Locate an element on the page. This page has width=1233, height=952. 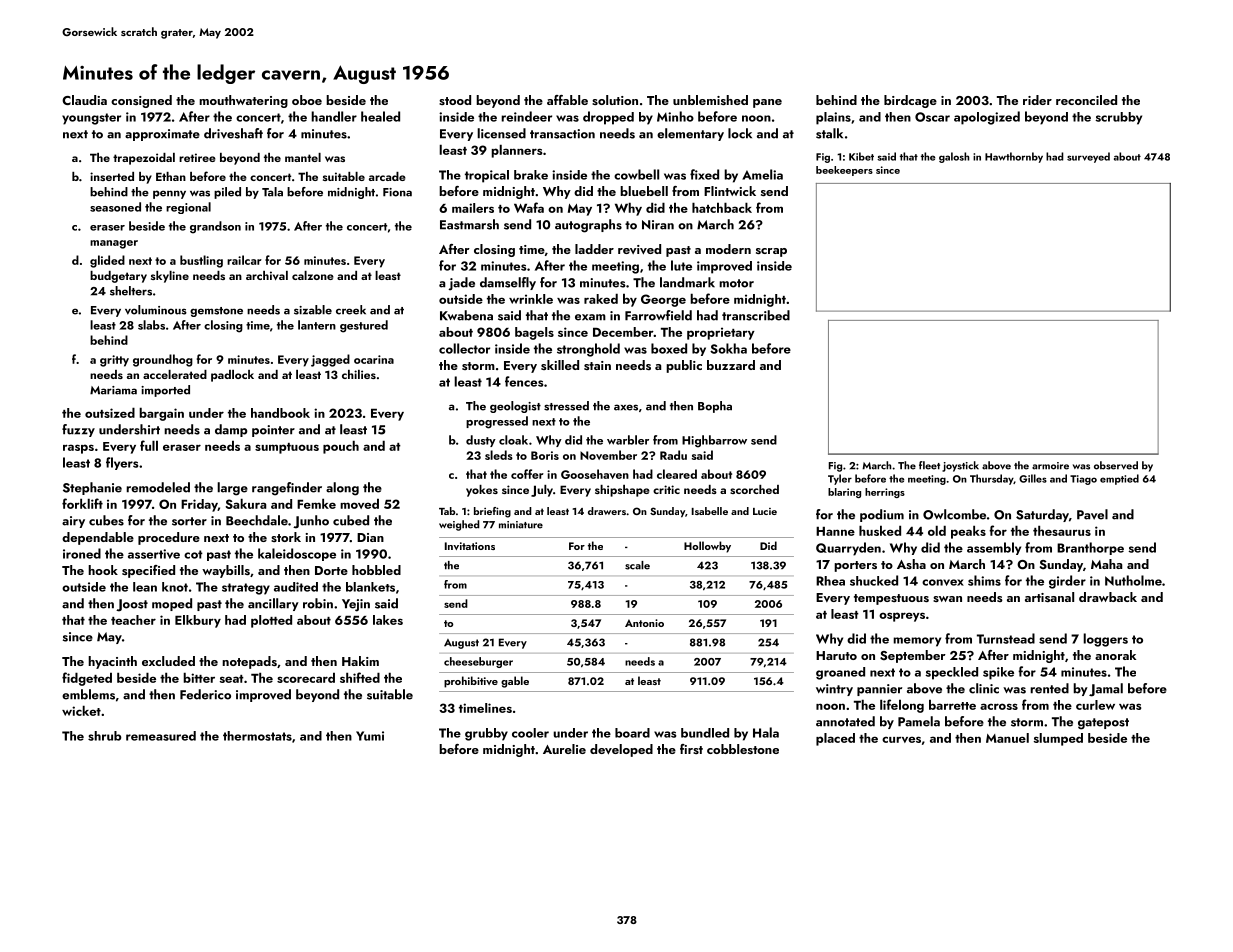
Manuel is located at coordinates (1007, 738).
